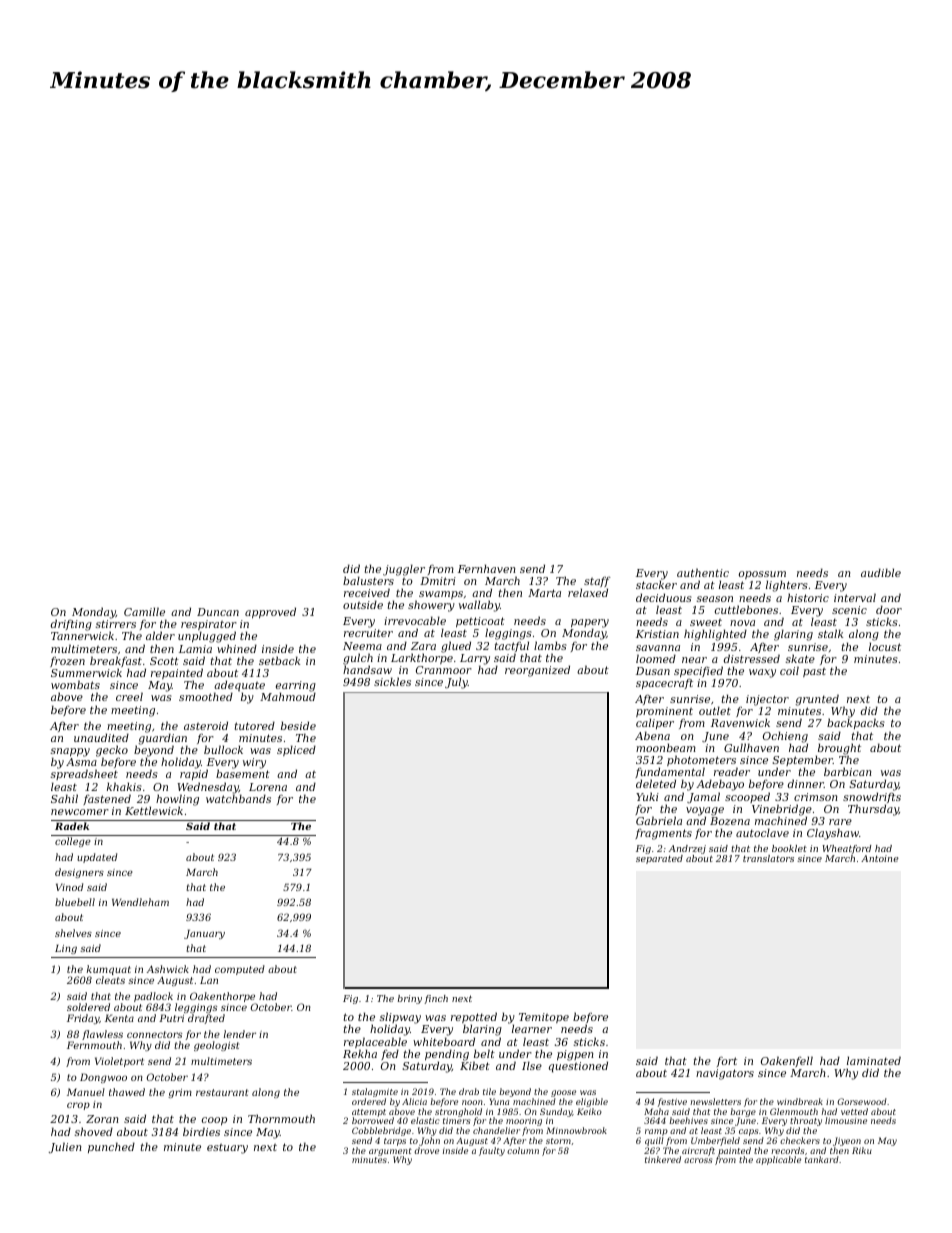 This screenshot has height=1233, width=952. Describe the element at coordinates (575, 1055) in the screenshot. I see `pigpen` at that location.
